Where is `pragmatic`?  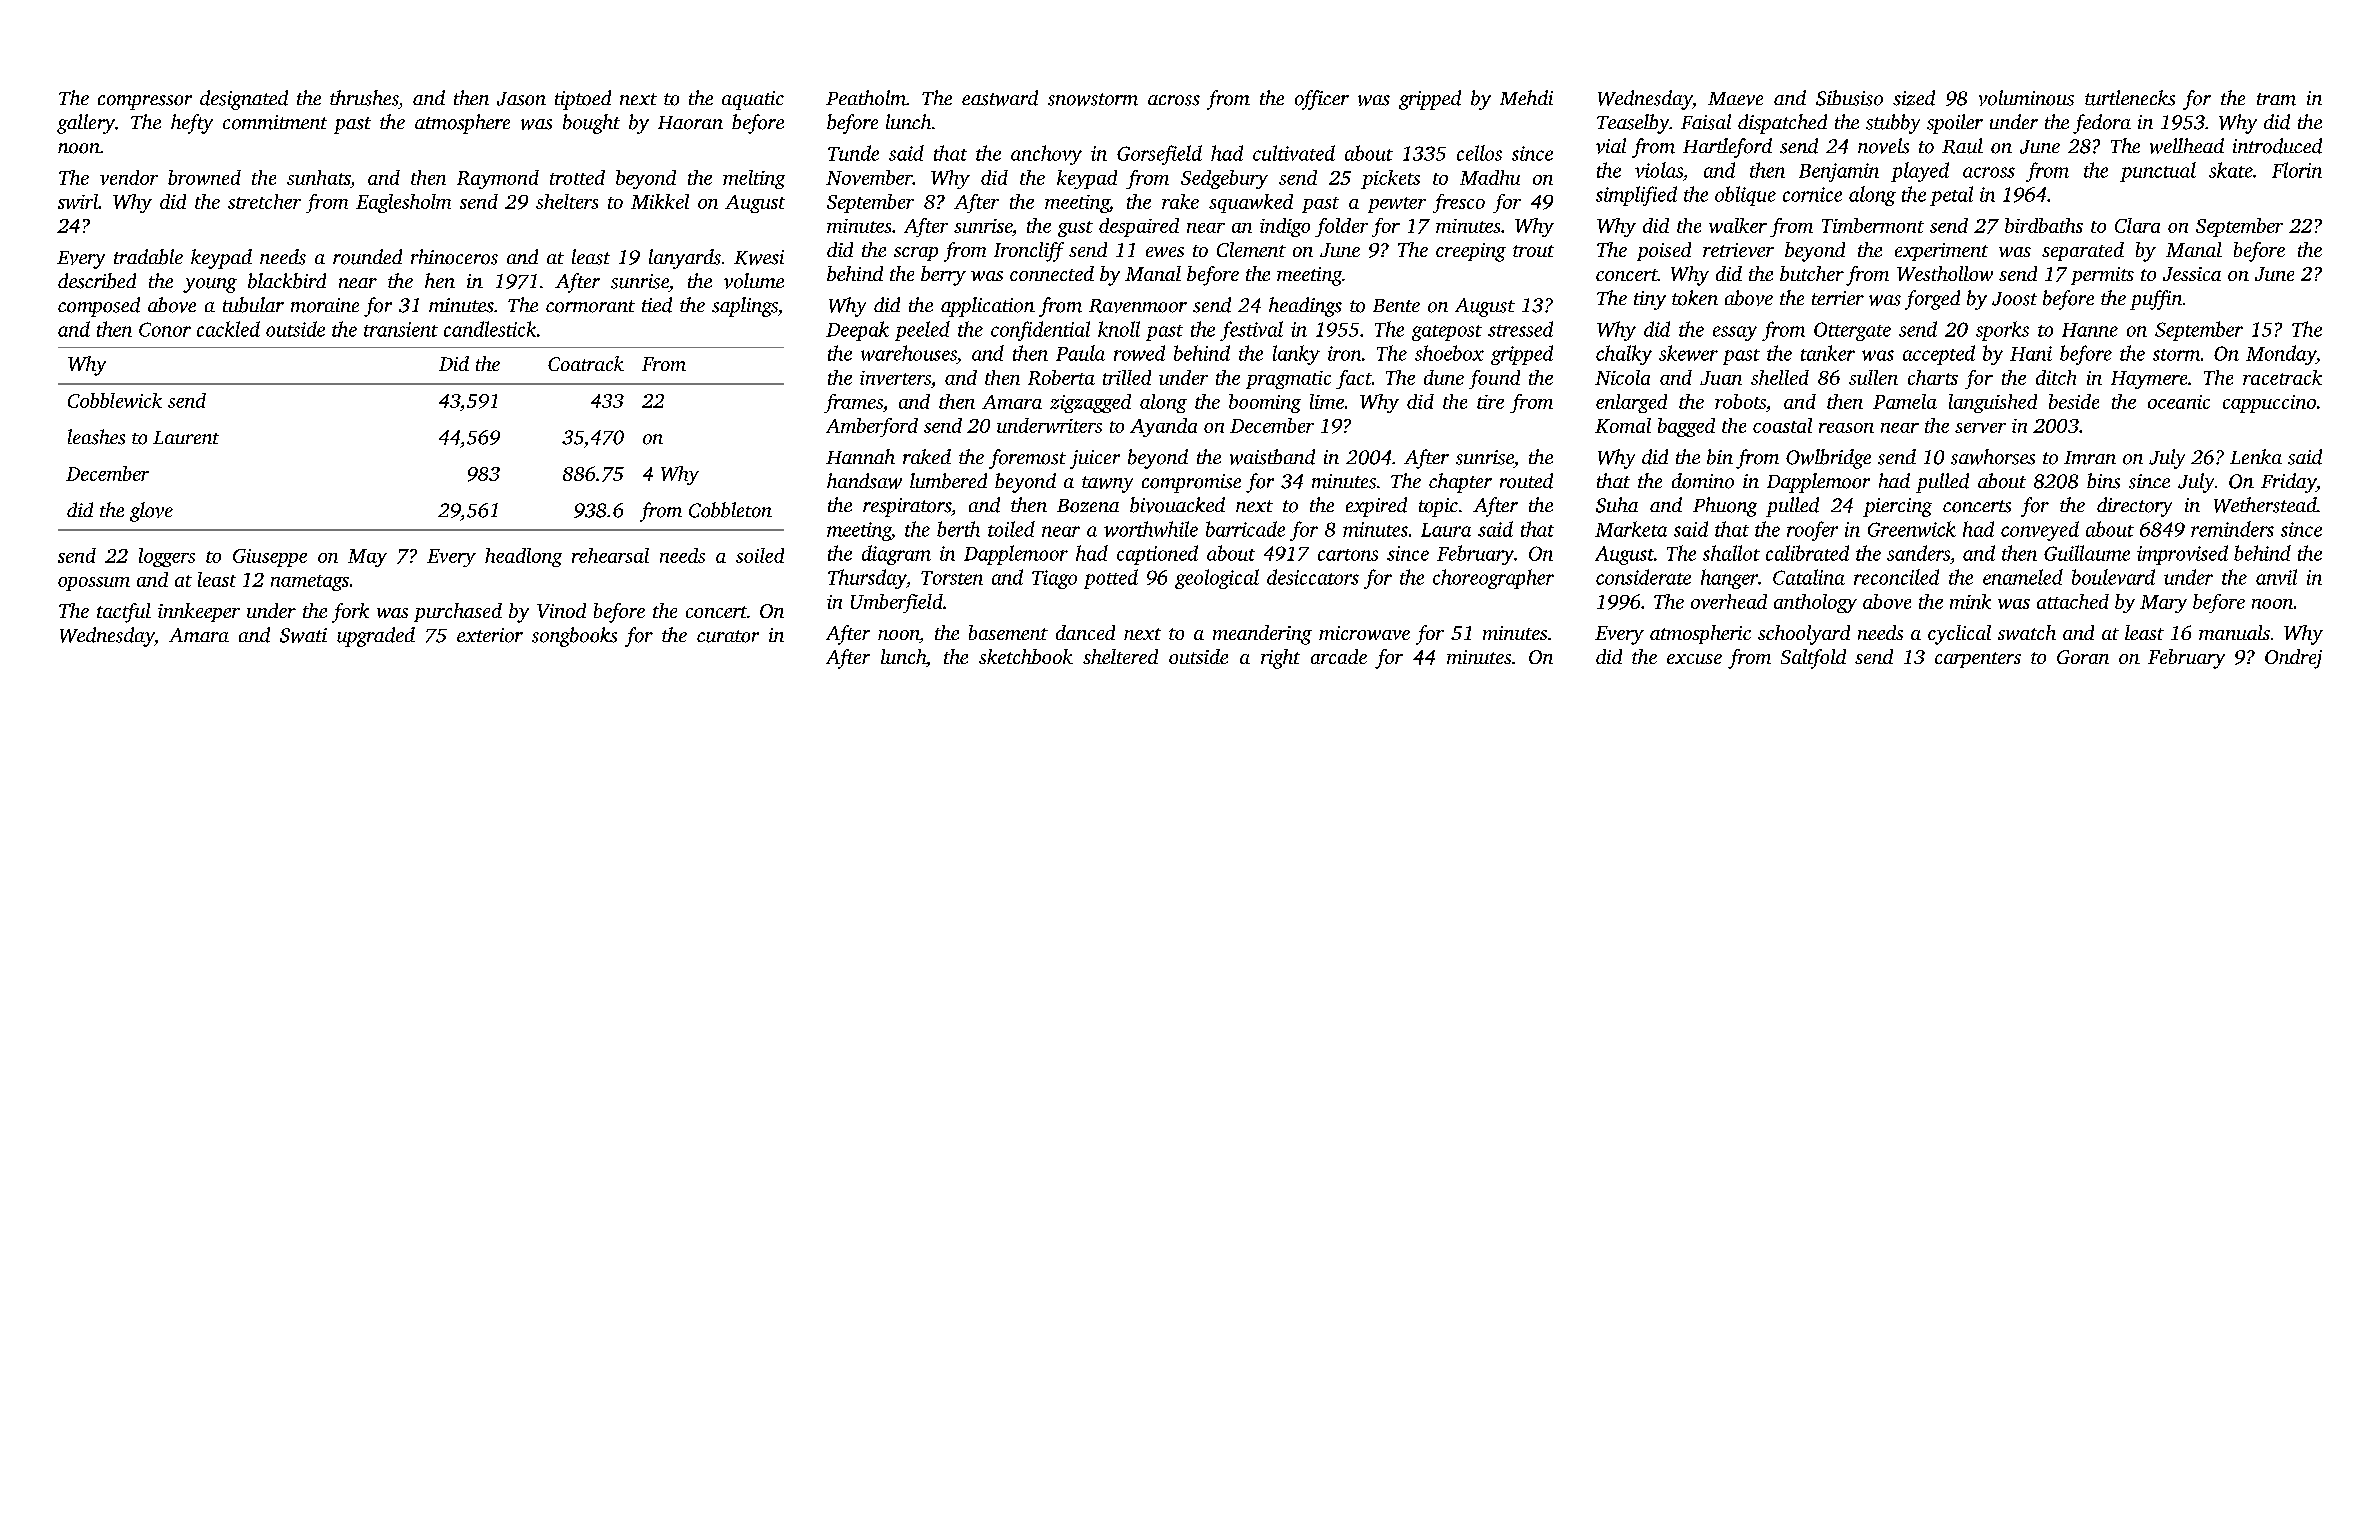 pragmatic is located at coordinates (1288, 380).
